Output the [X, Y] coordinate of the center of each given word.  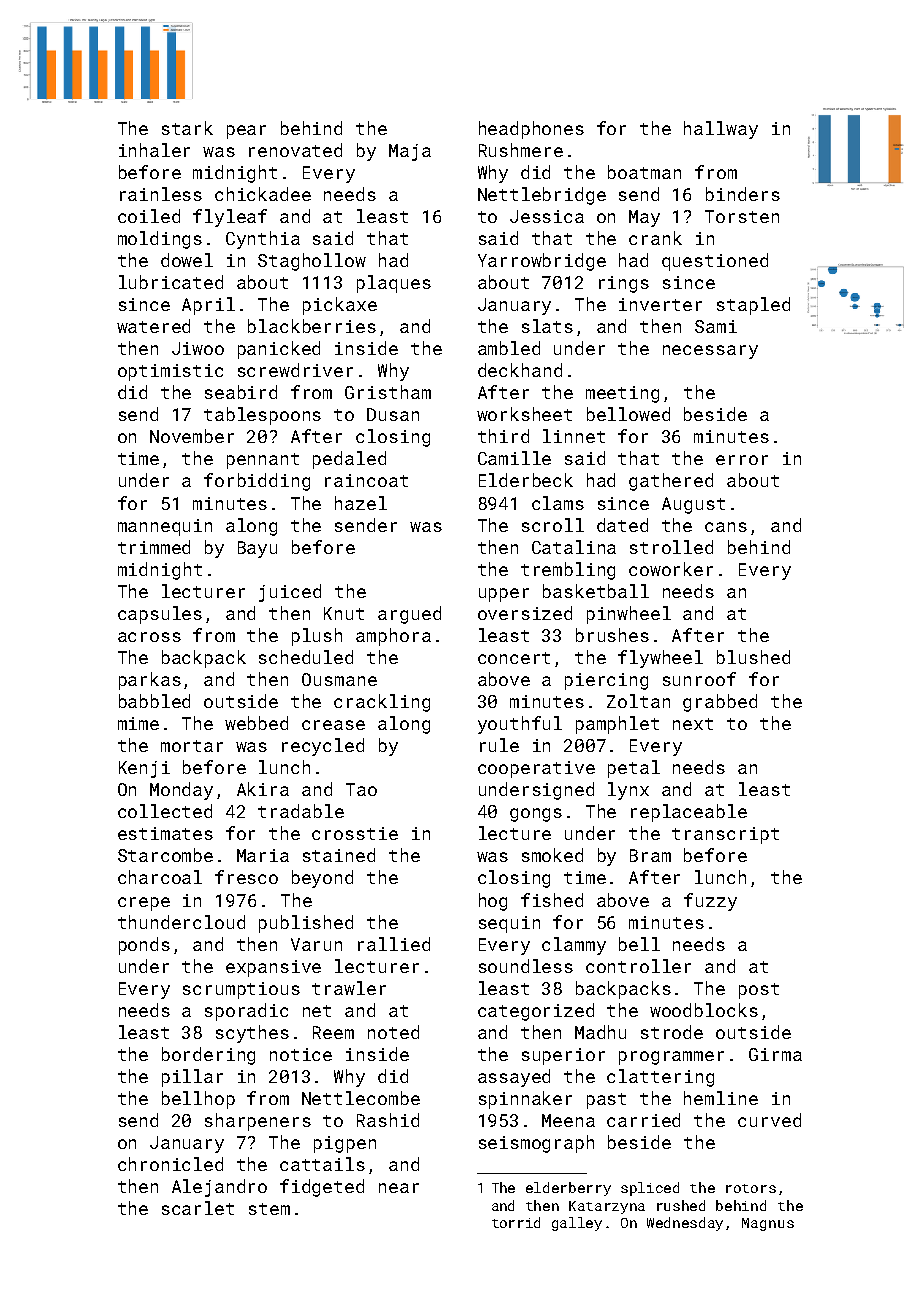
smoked [552, 855]
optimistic [170, 372]
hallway [721, 130]
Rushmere [521, 150]
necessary [710, 352]
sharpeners [258, 1122]
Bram [650, 855]
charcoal [160, 877]
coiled [149, 216]
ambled [509, 348]
